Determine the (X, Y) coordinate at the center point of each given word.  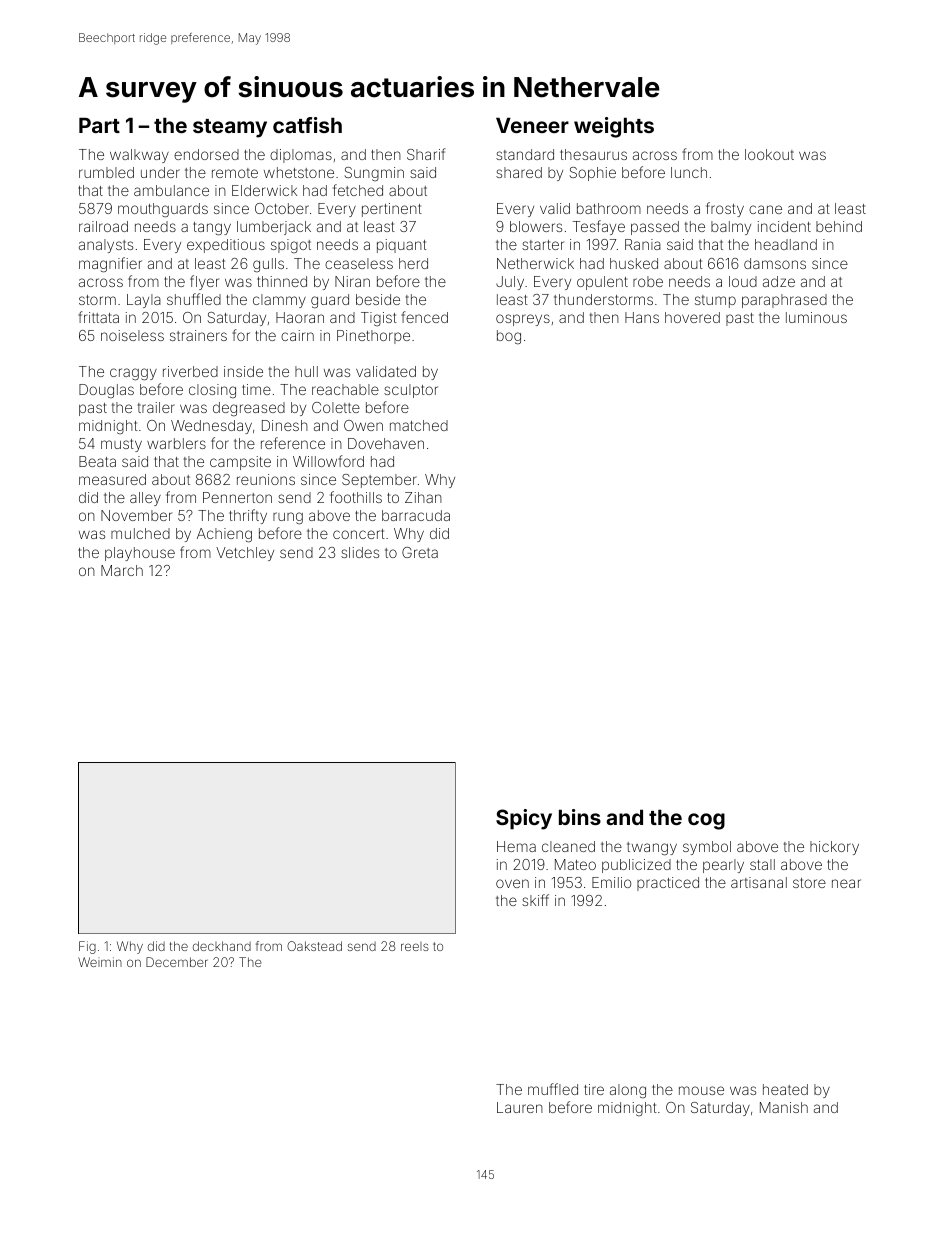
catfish (307, 125)
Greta (420, 552)
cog (706, 821)
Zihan (423, 497)
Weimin (100, 962)
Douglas (106, 391)
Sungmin (374, 174)
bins (580, 817)
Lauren (520, 1107)
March (122, 570)
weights (614, 127)
